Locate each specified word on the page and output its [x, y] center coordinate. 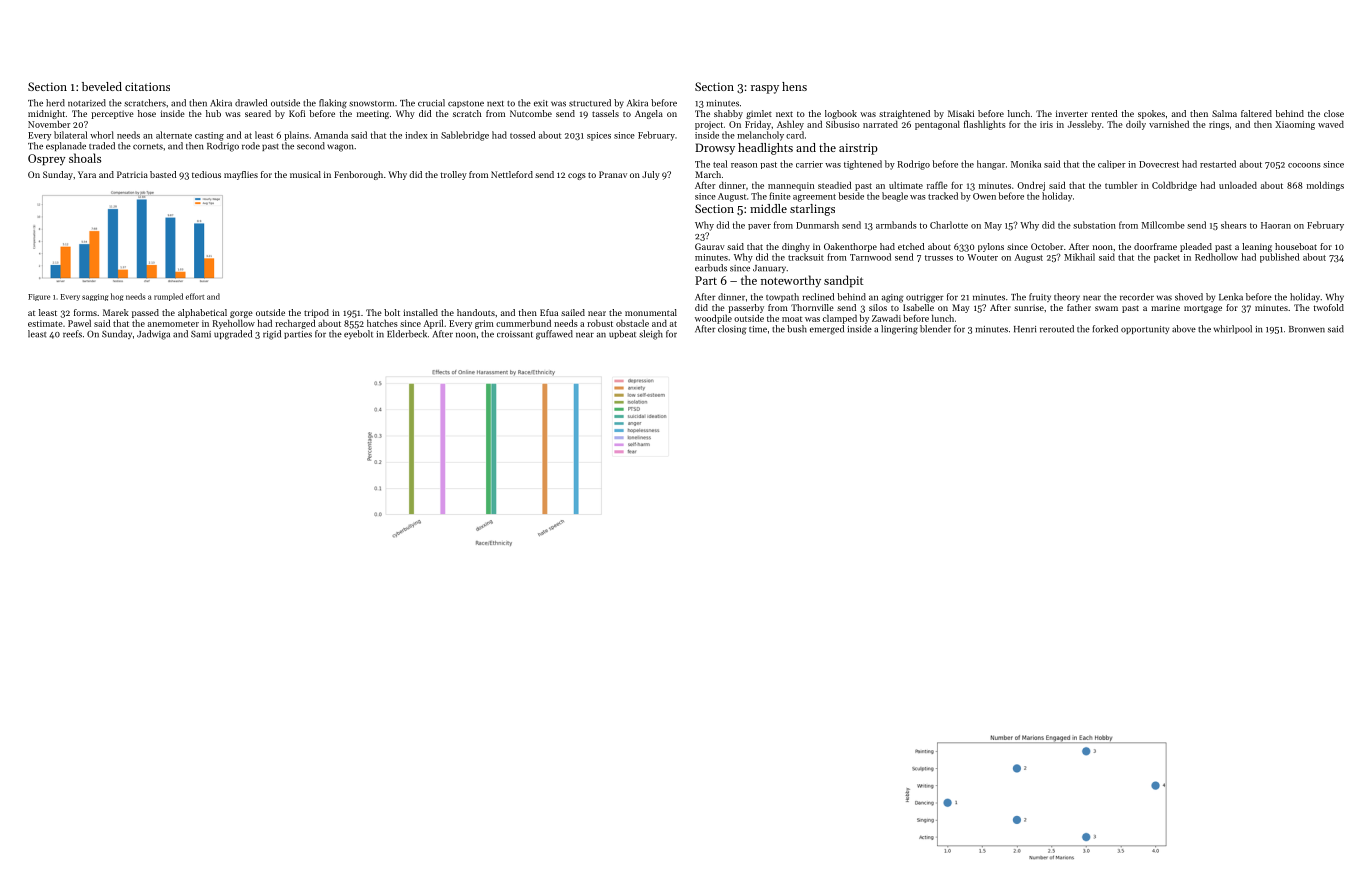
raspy [765, 89]
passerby [746, 308]
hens [794, 86]
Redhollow [1216, 257]
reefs [72, 334]
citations [147, 86]
